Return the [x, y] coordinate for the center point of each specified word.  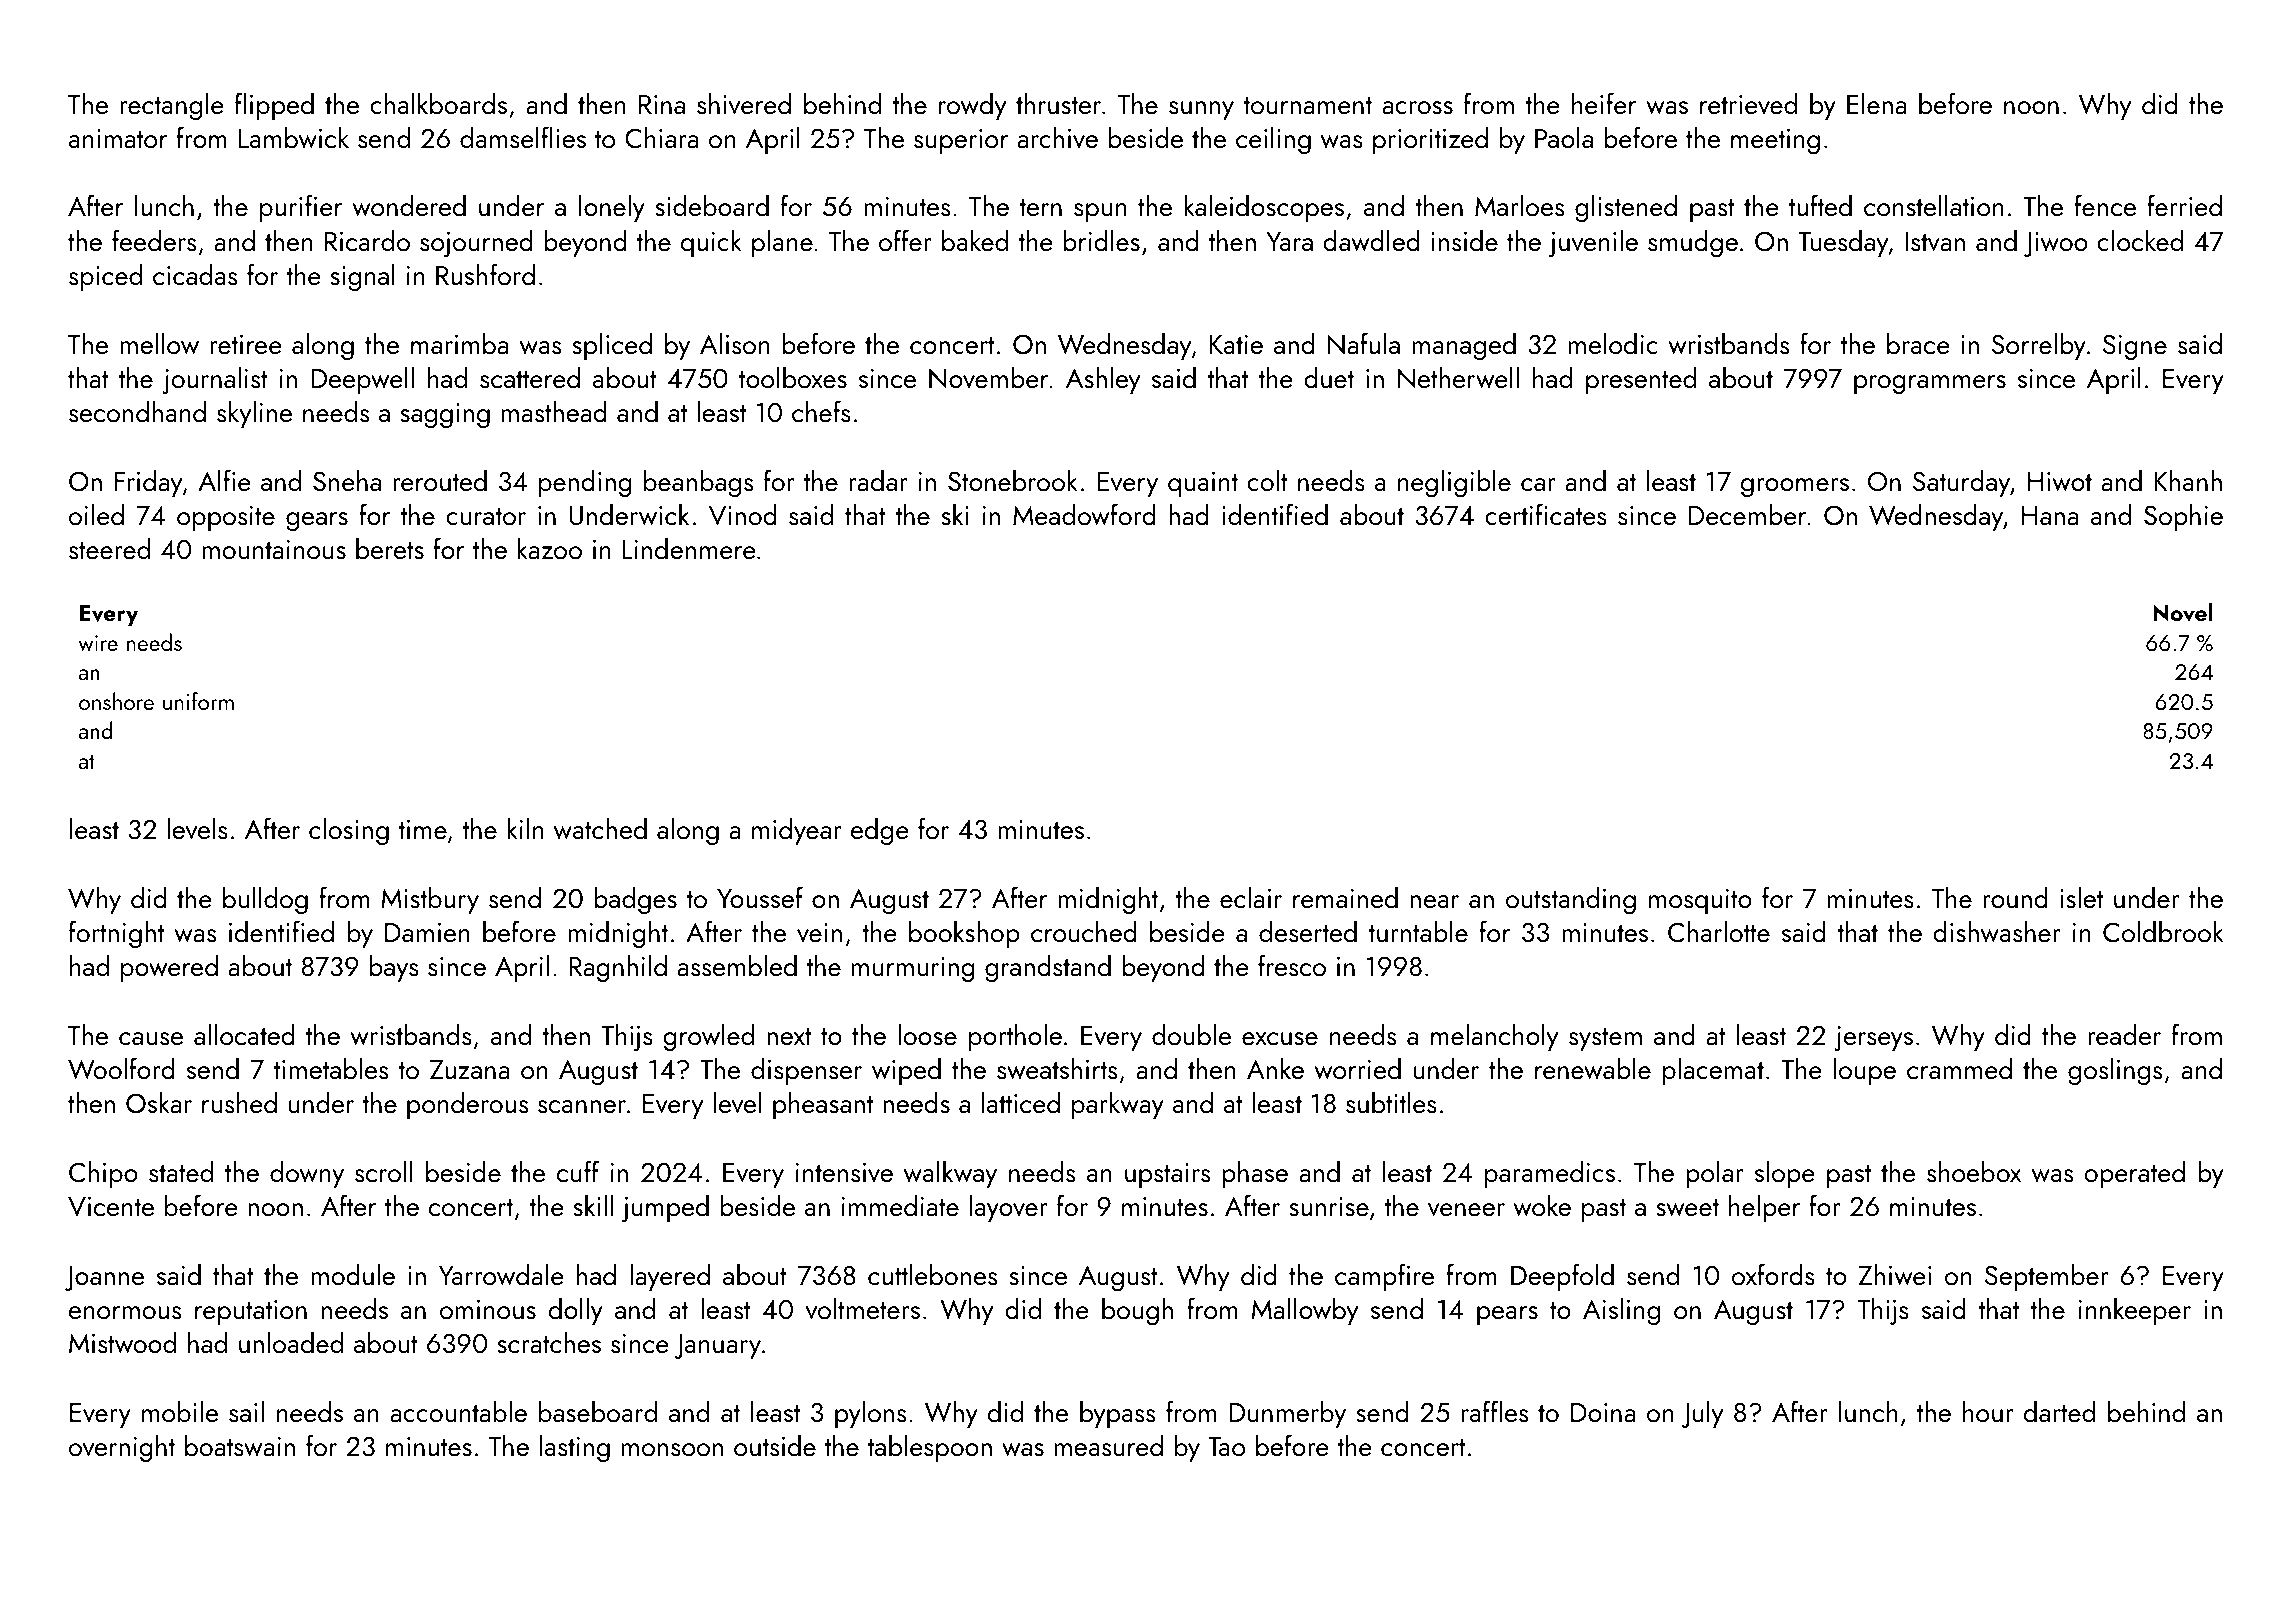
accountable [458, 1411]
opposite [226, 518]
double [1191, 1034]
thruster [1058, 103]
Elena [1876, 103]
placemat [1713, 1071]
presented [1641, 380]
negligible [1454, 483]
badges [635, 900]
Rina [662, 104]
